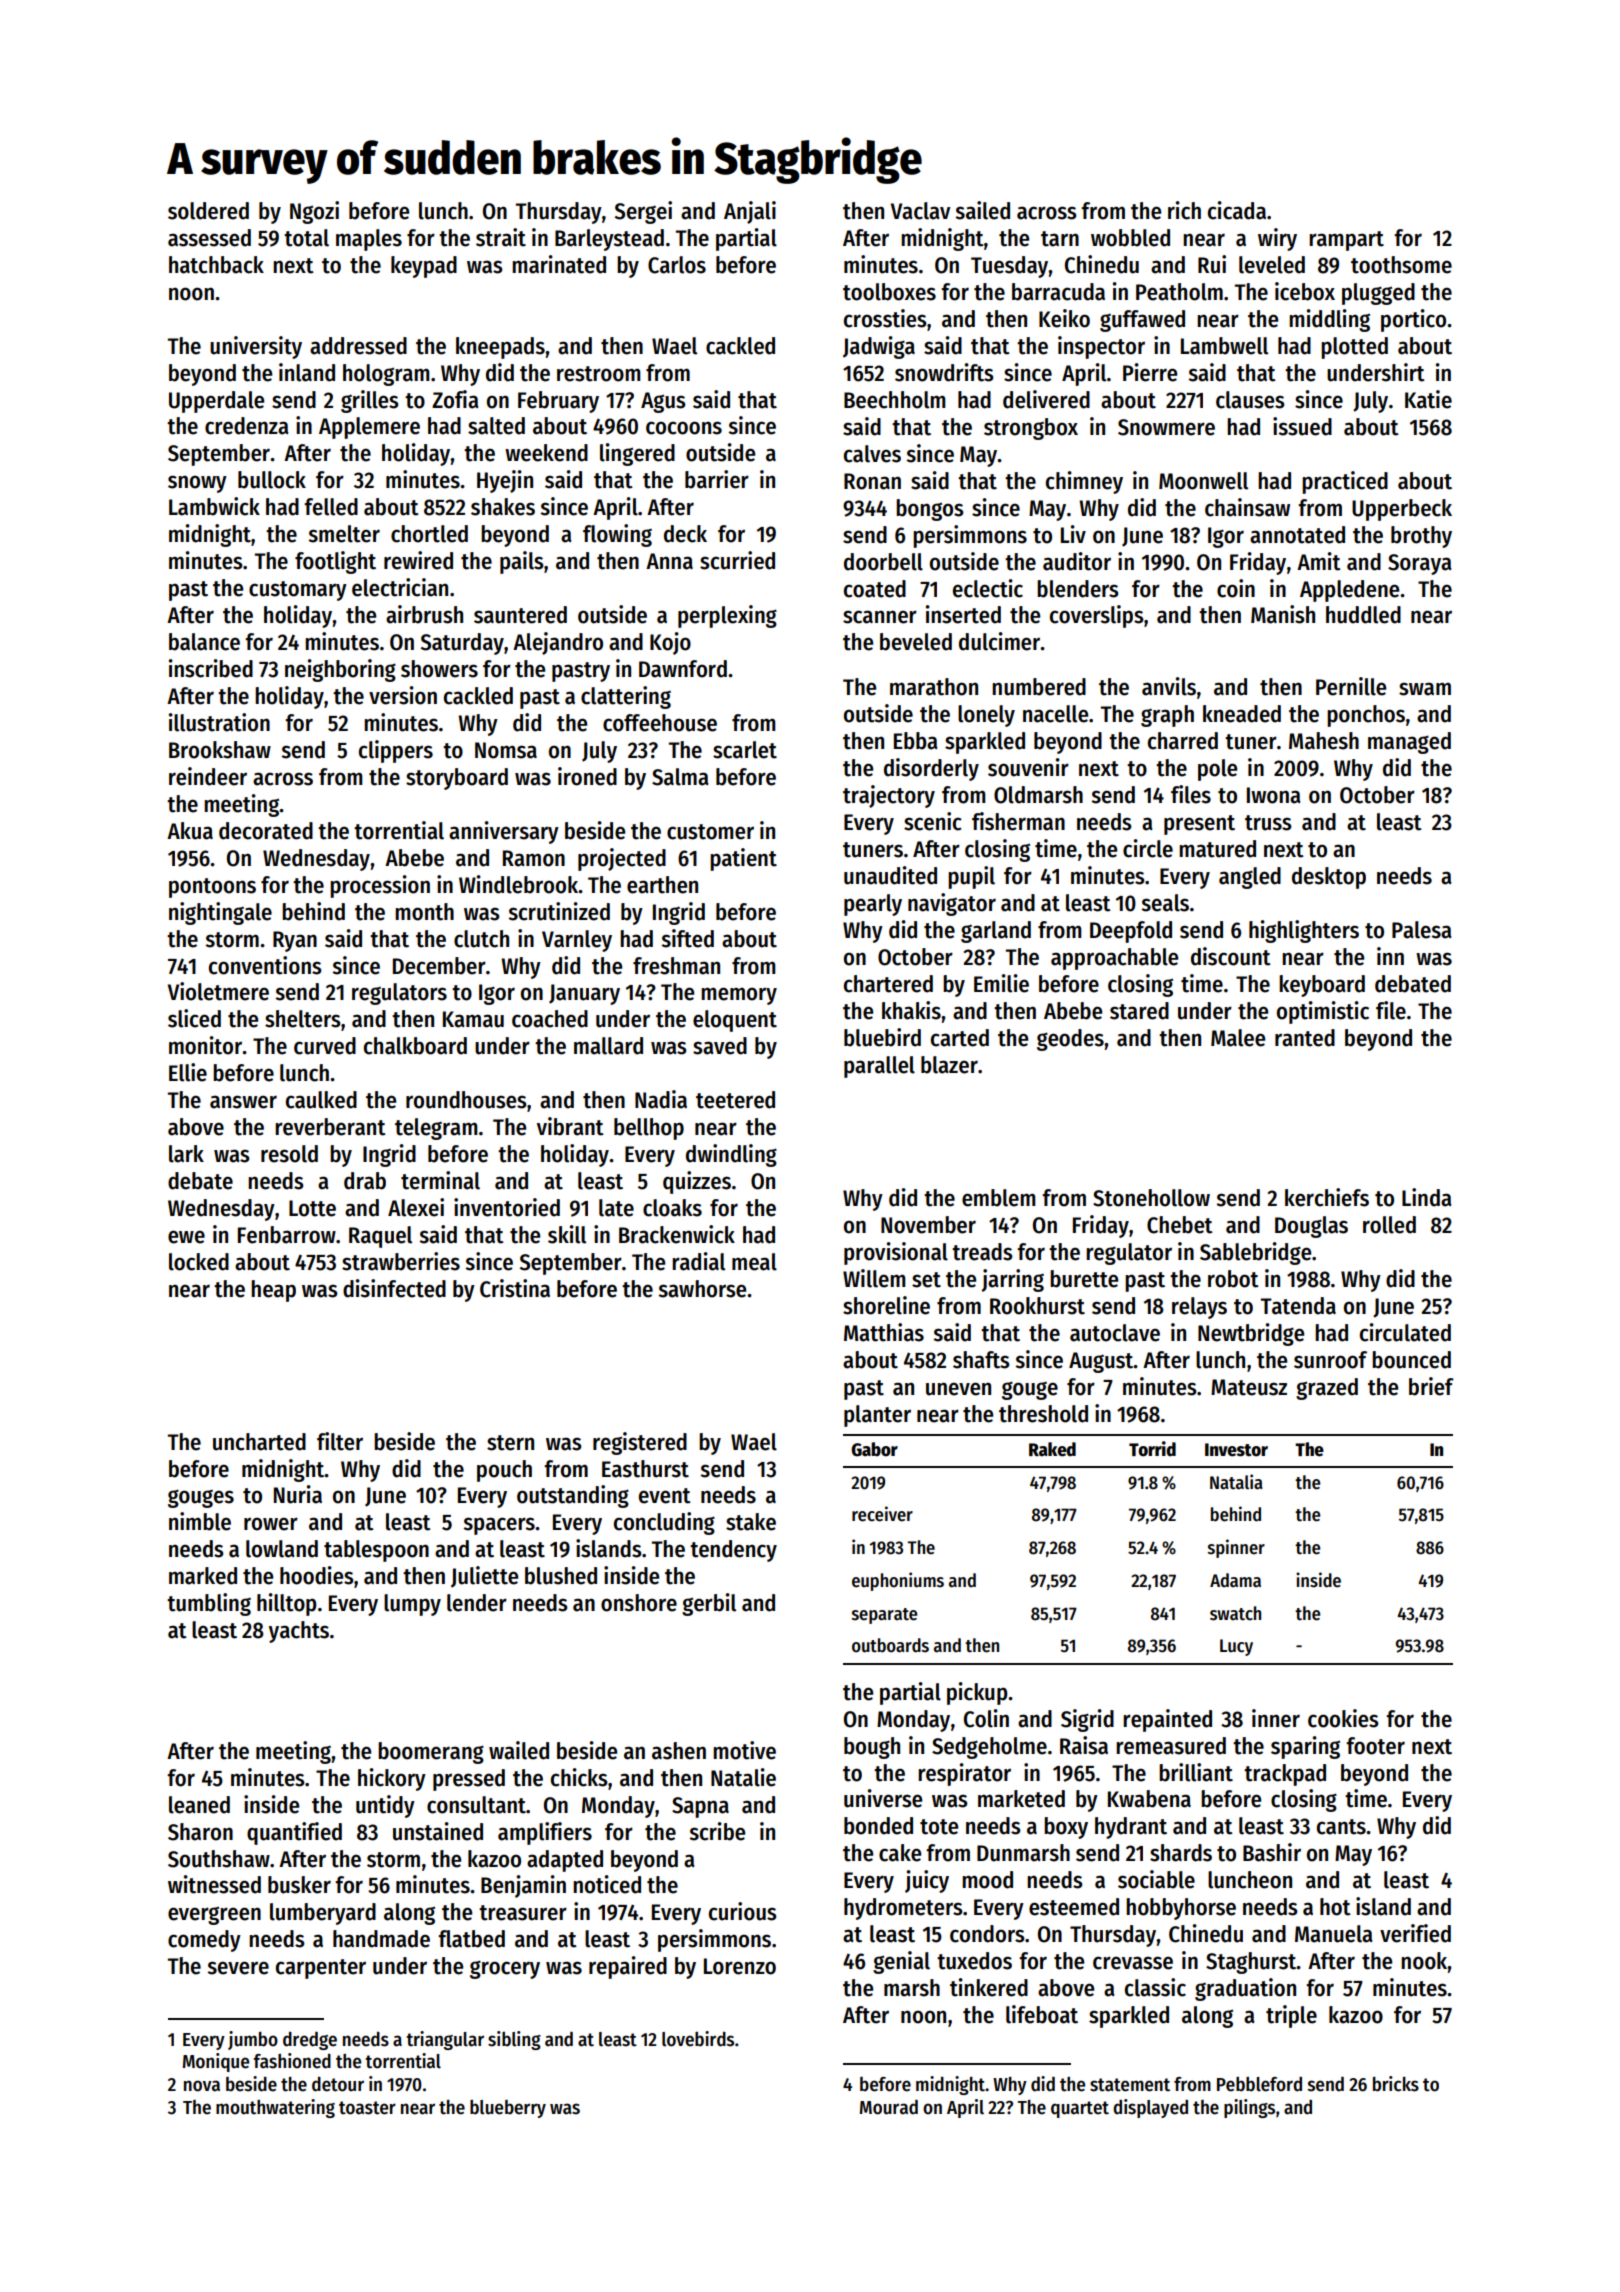 This screenshot has height=2292, width=1620. Describe the element at coordinates (1427, 1197) in the screenshot. I see `Linda` at that location.
